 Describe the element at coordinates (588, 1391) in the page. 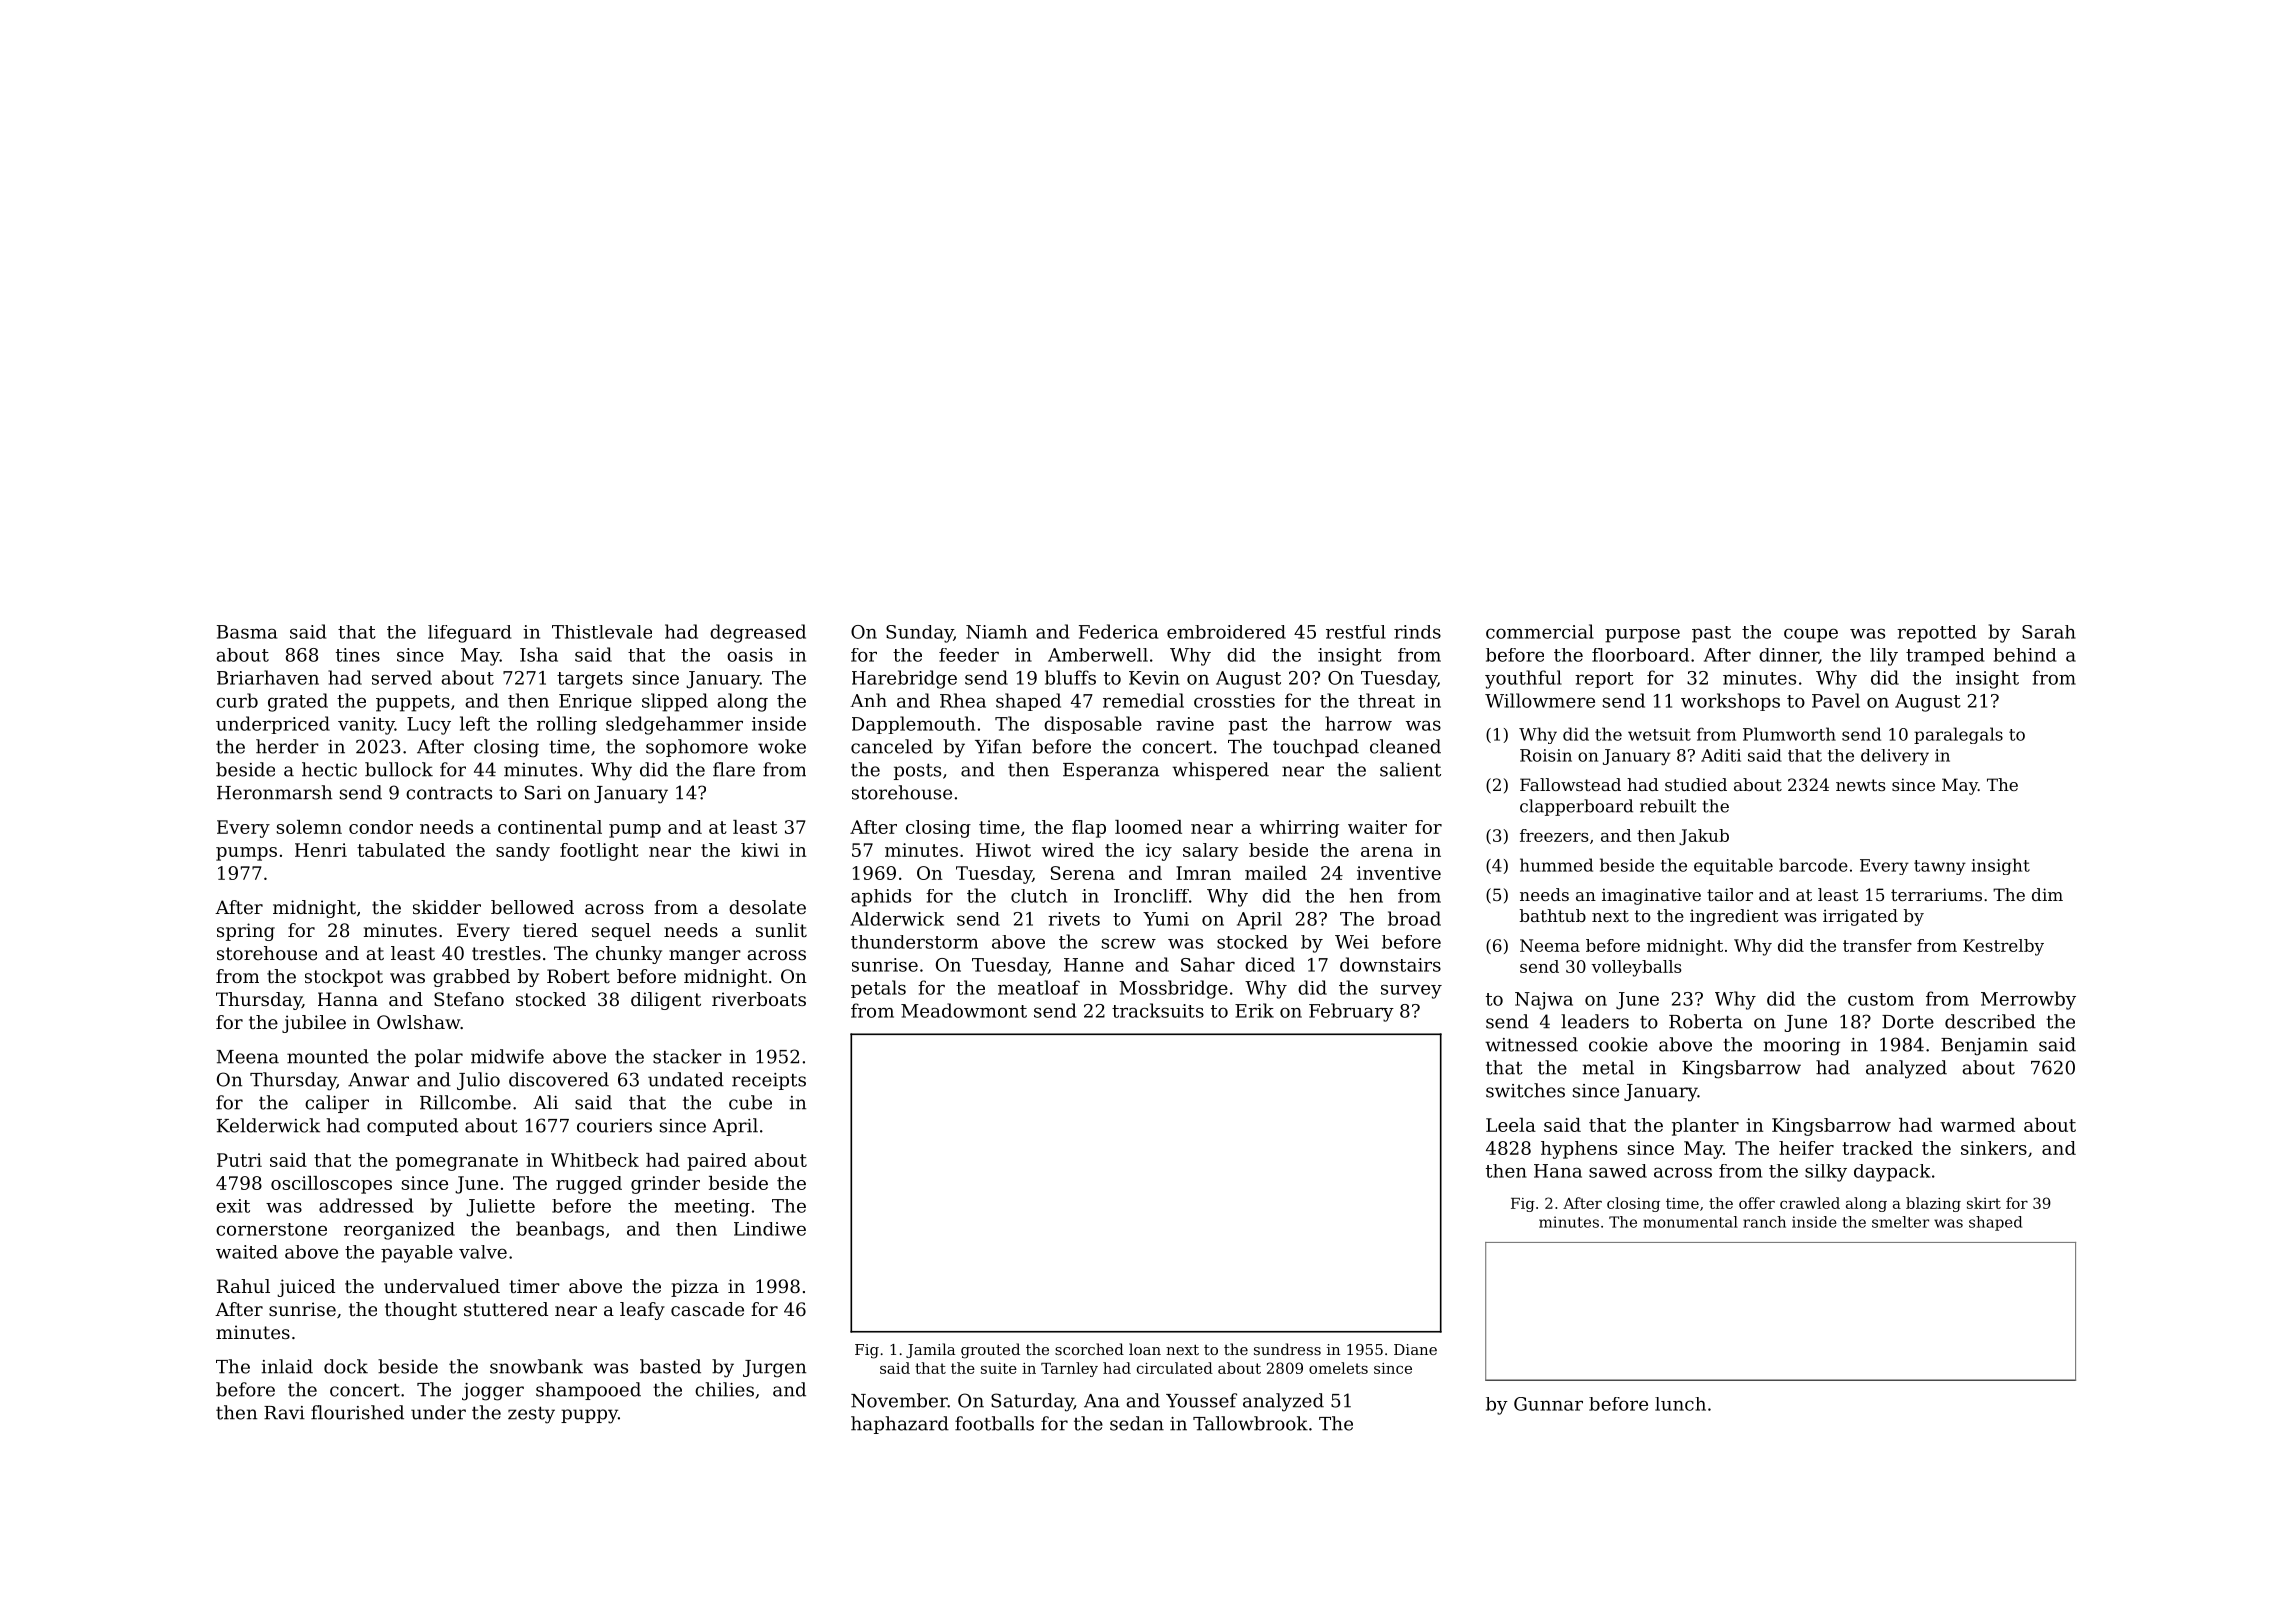

I see `shampooed` at that location.
